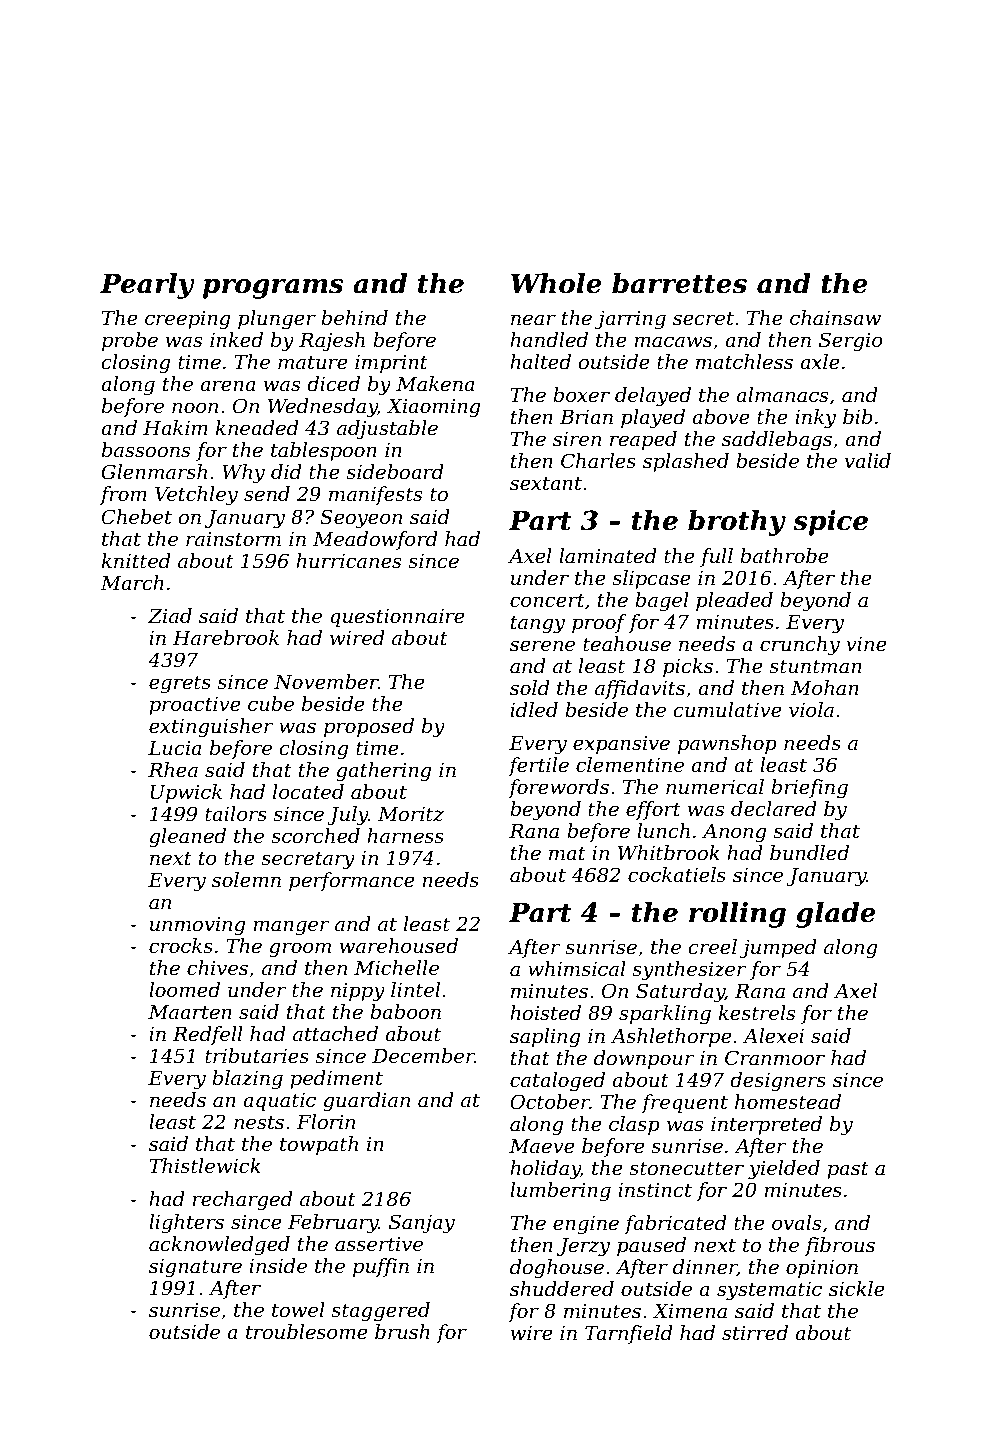 This page has width=993, height=1438. What do you see at coordinates (147, 286) in the page?
I see `Pearly` at bounding box center [147, 286].
